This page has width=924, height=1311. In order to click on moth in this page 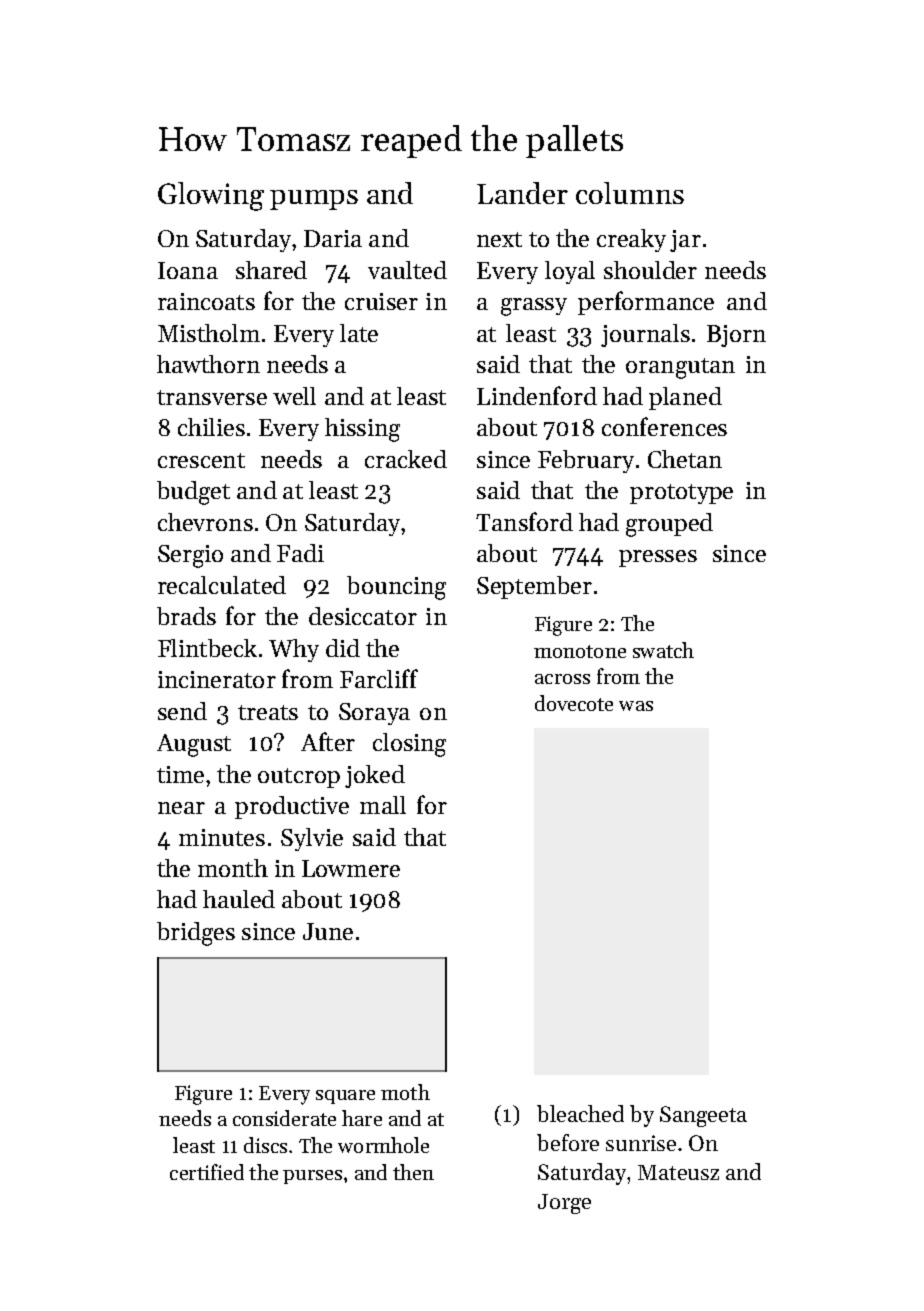, I will do `click(405, 1092)`.
